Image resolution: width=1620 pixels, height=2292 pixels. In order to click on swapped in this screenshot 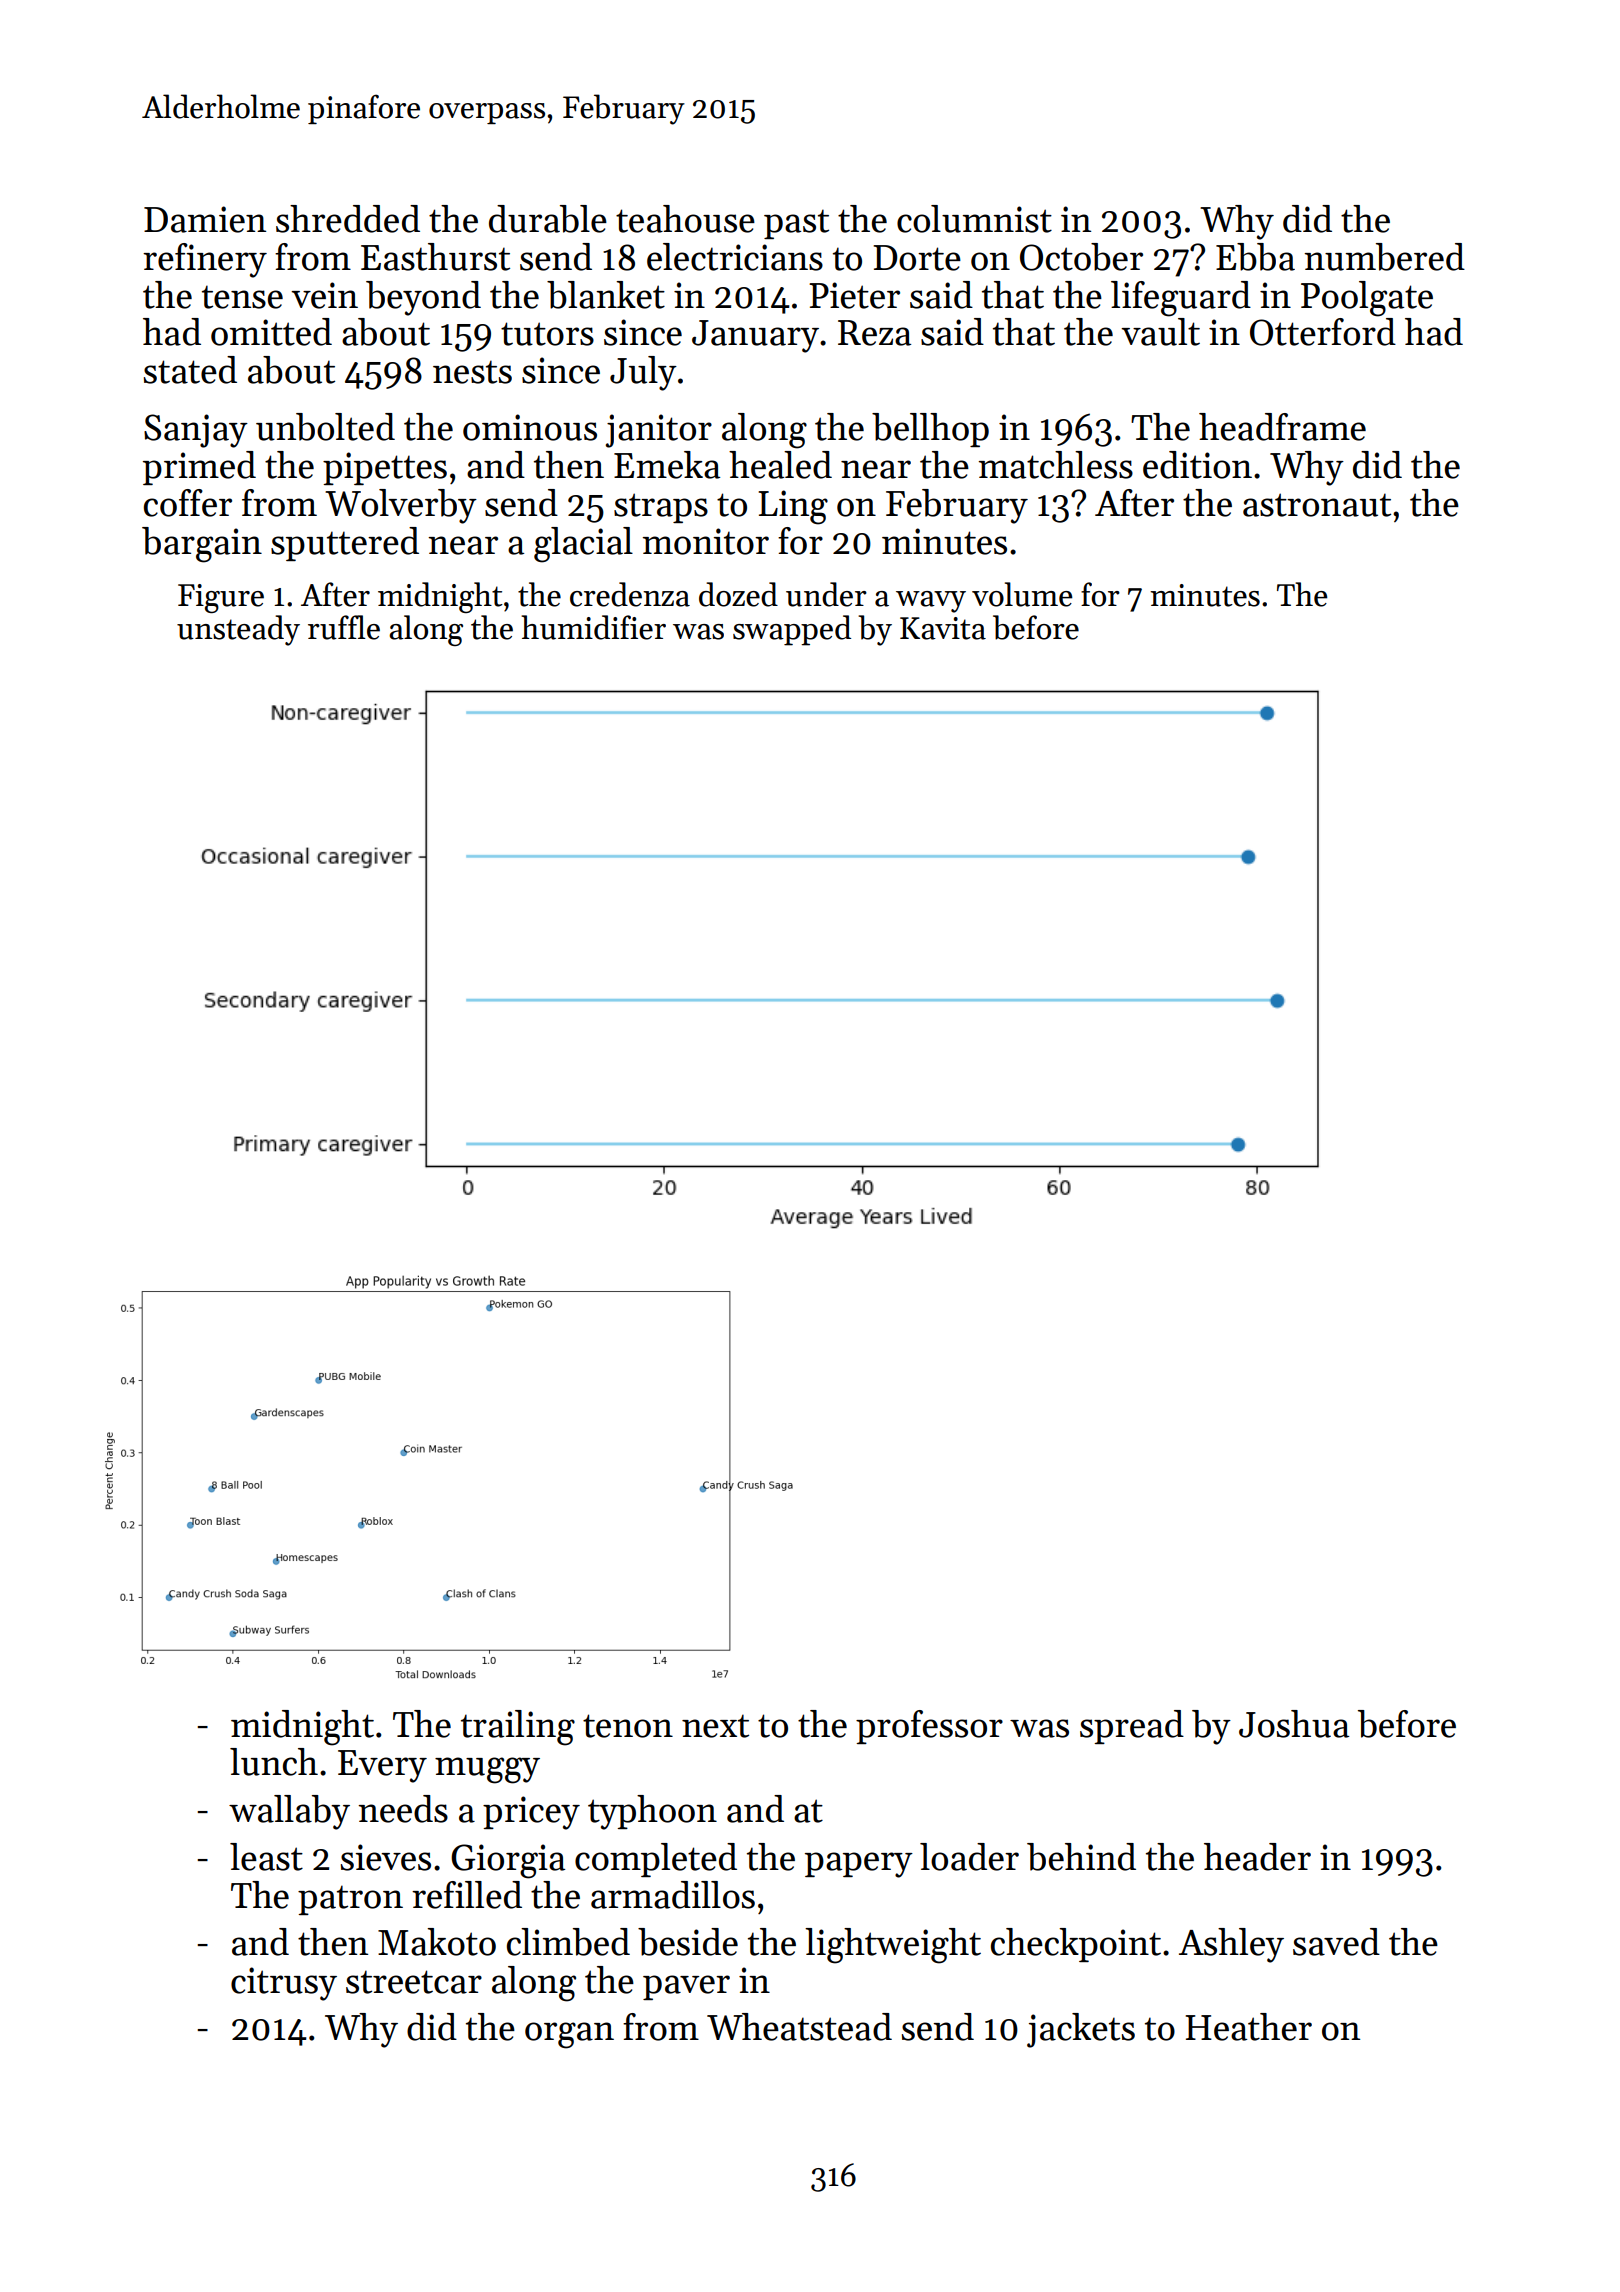, I will do `click(792, 630)`.
